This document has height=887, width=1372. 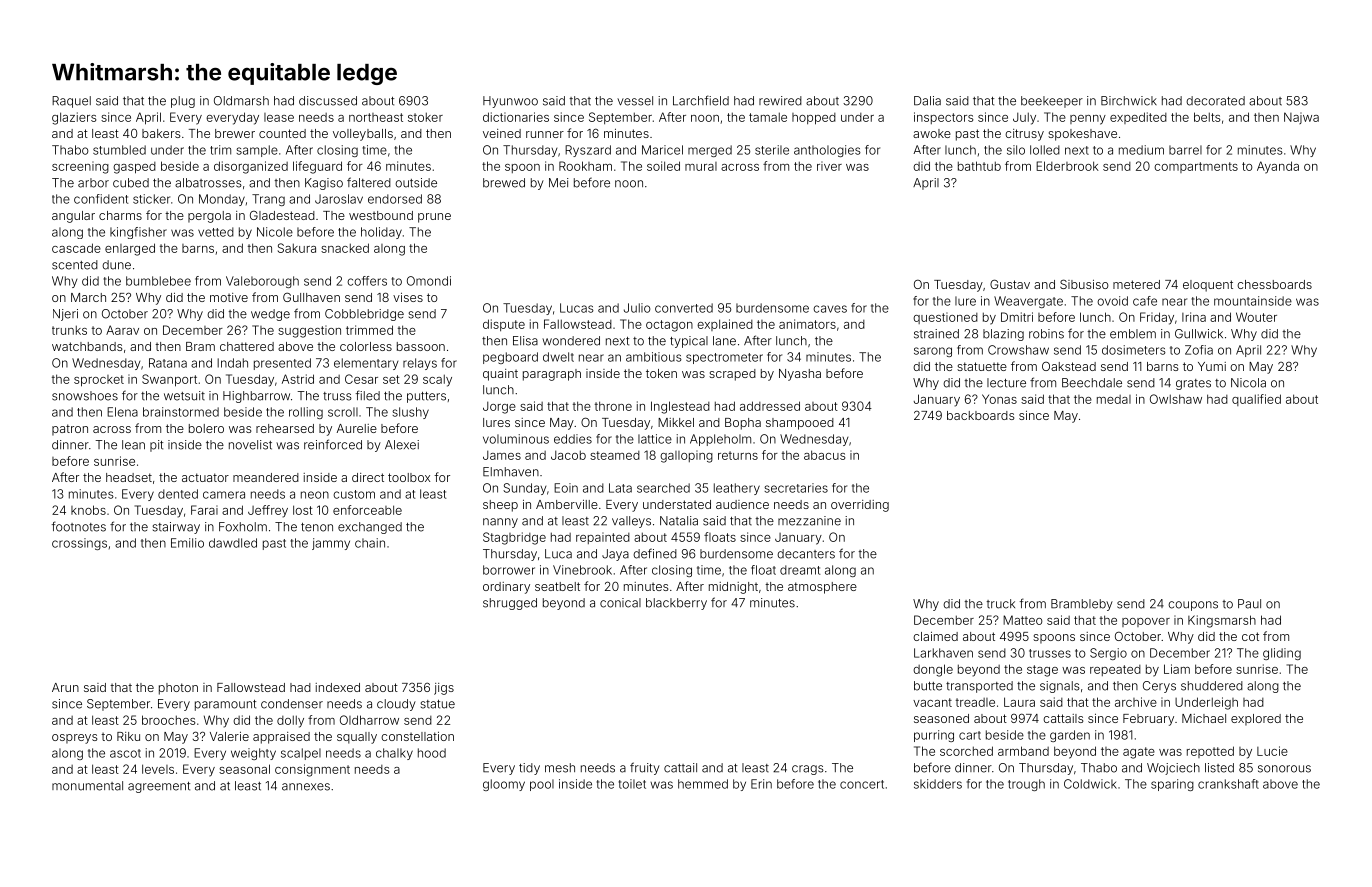 What do you see at coordinates (87, 786) in the document?
I see `monumental` at bounding box center [87, 786].
